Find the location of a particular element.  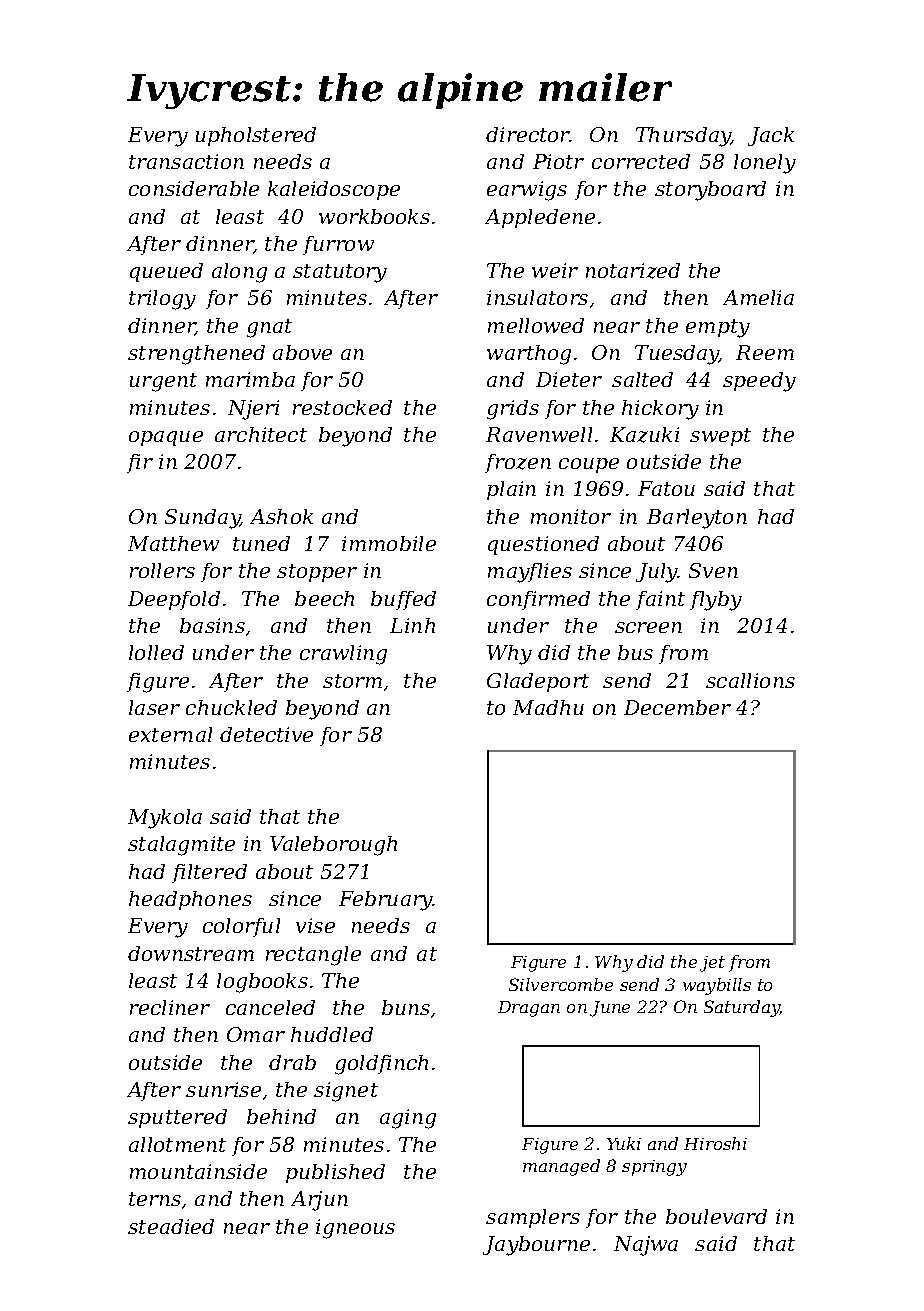

considerable is located at coordinates (194, 188).
